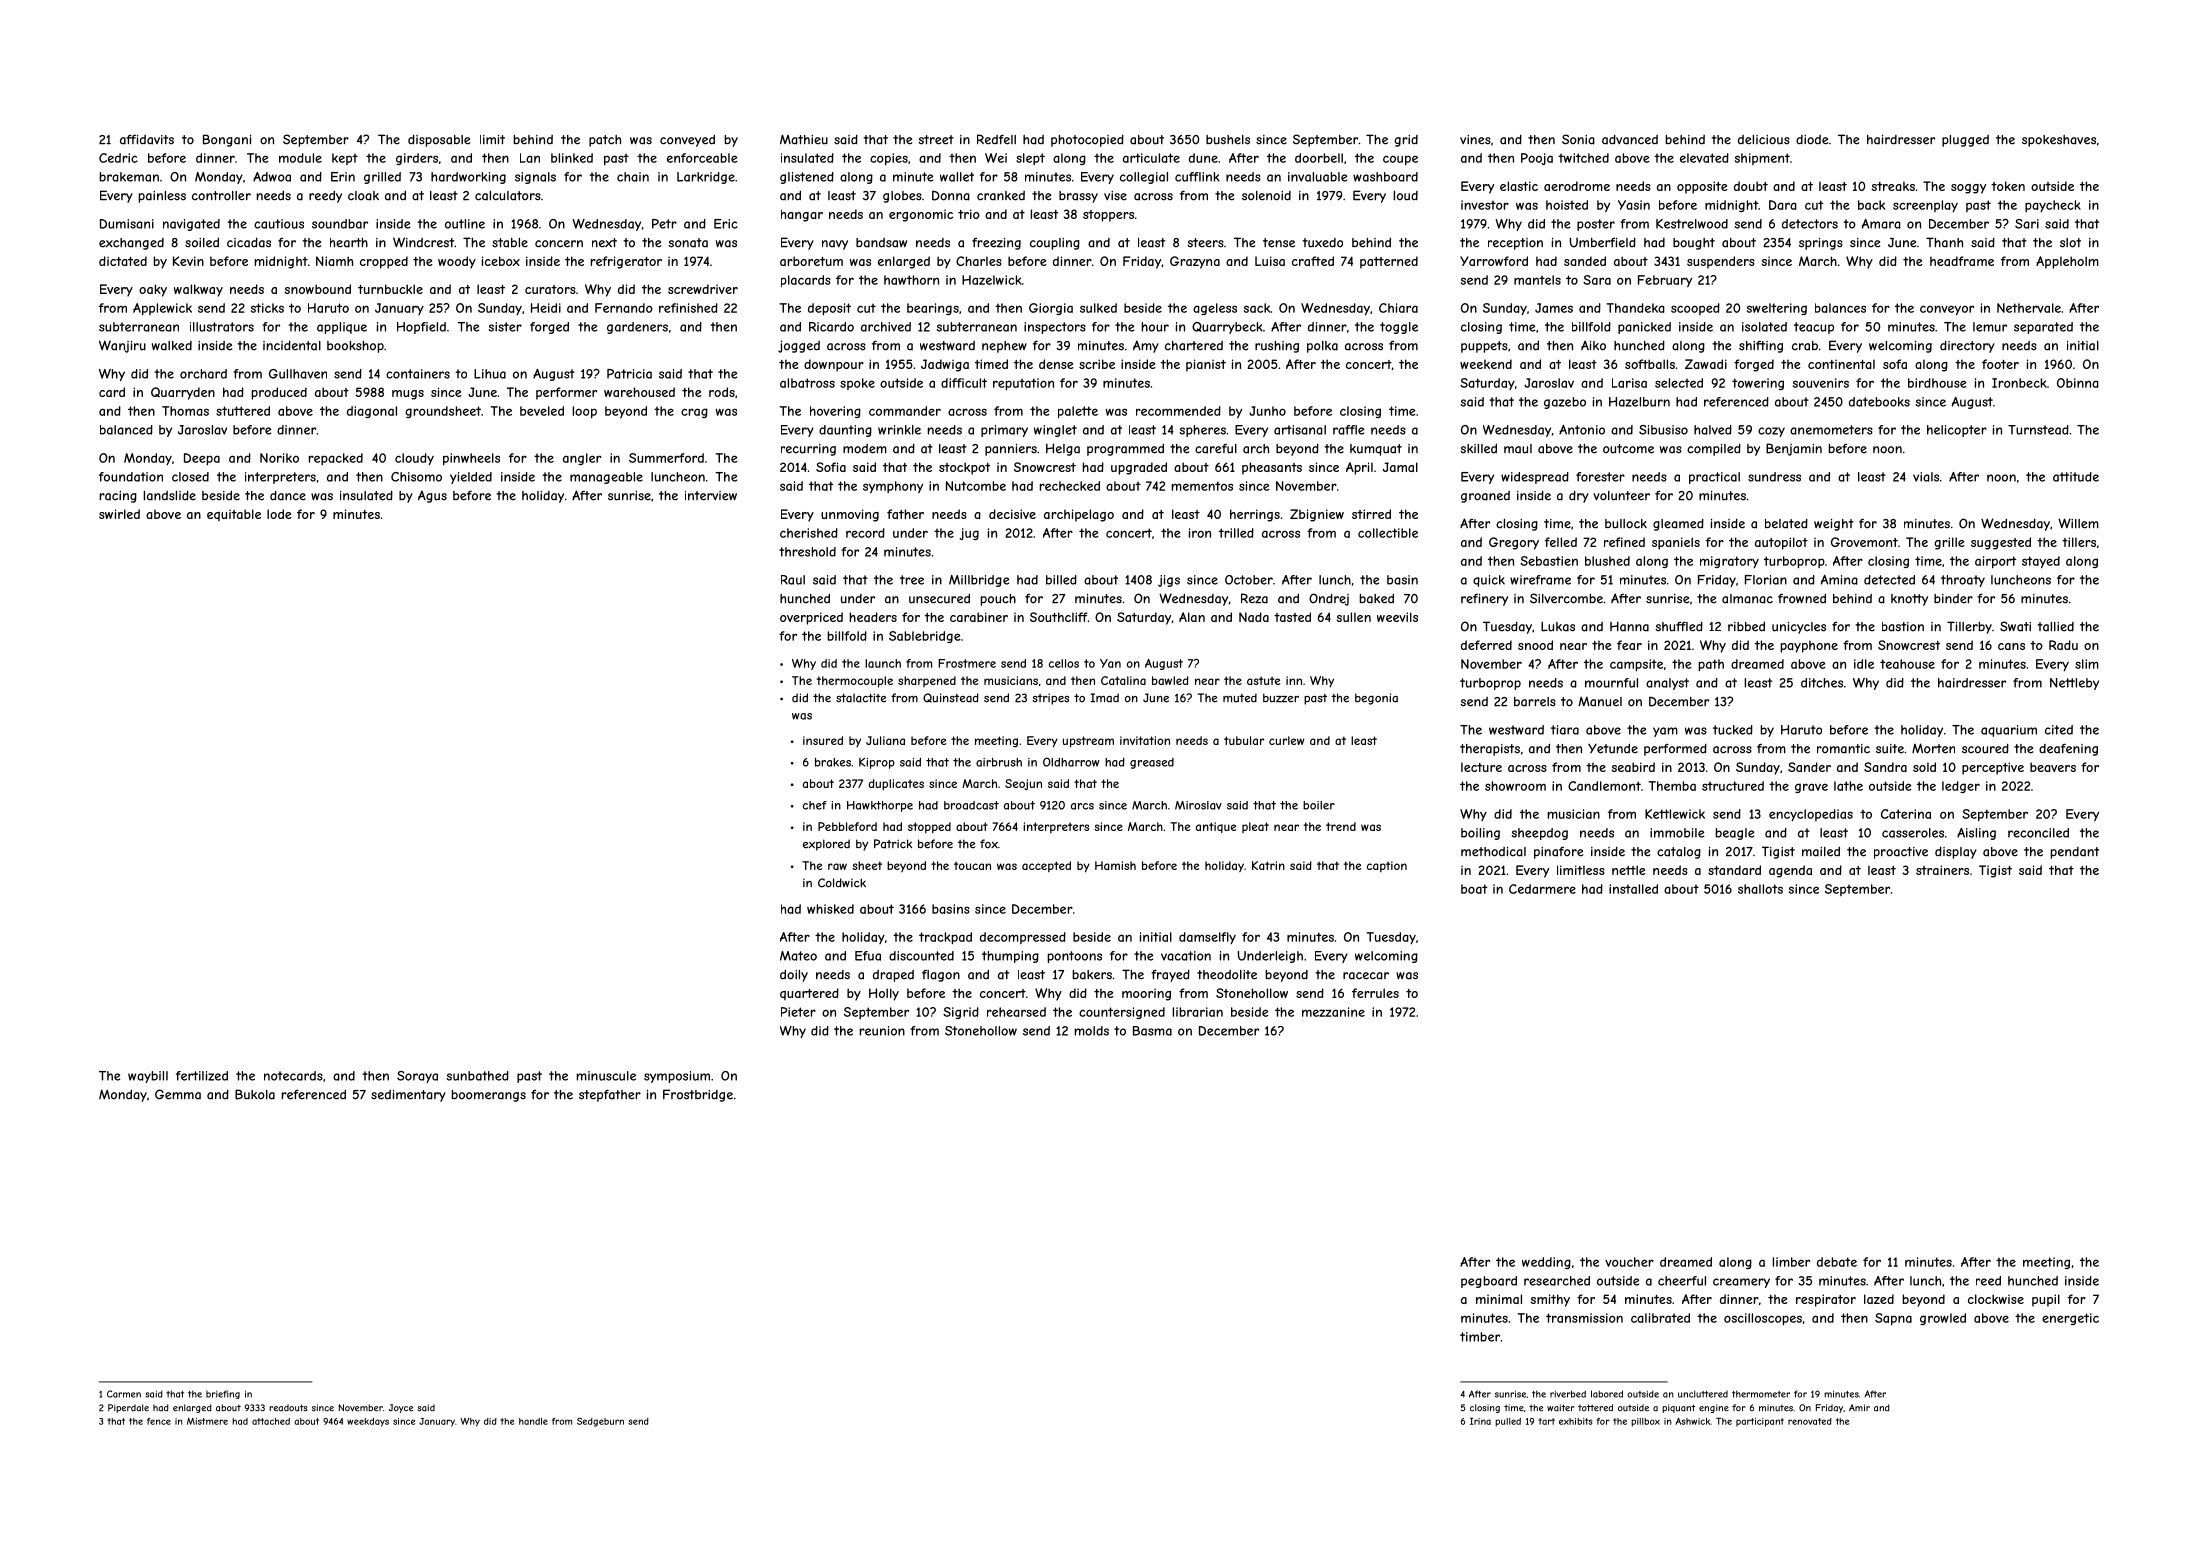 The image size is (2198, 1554). What do you see at coordinates (207, 1421) in the screenshot?
I see `Mistmere` at bounding box center [207, 1421].
